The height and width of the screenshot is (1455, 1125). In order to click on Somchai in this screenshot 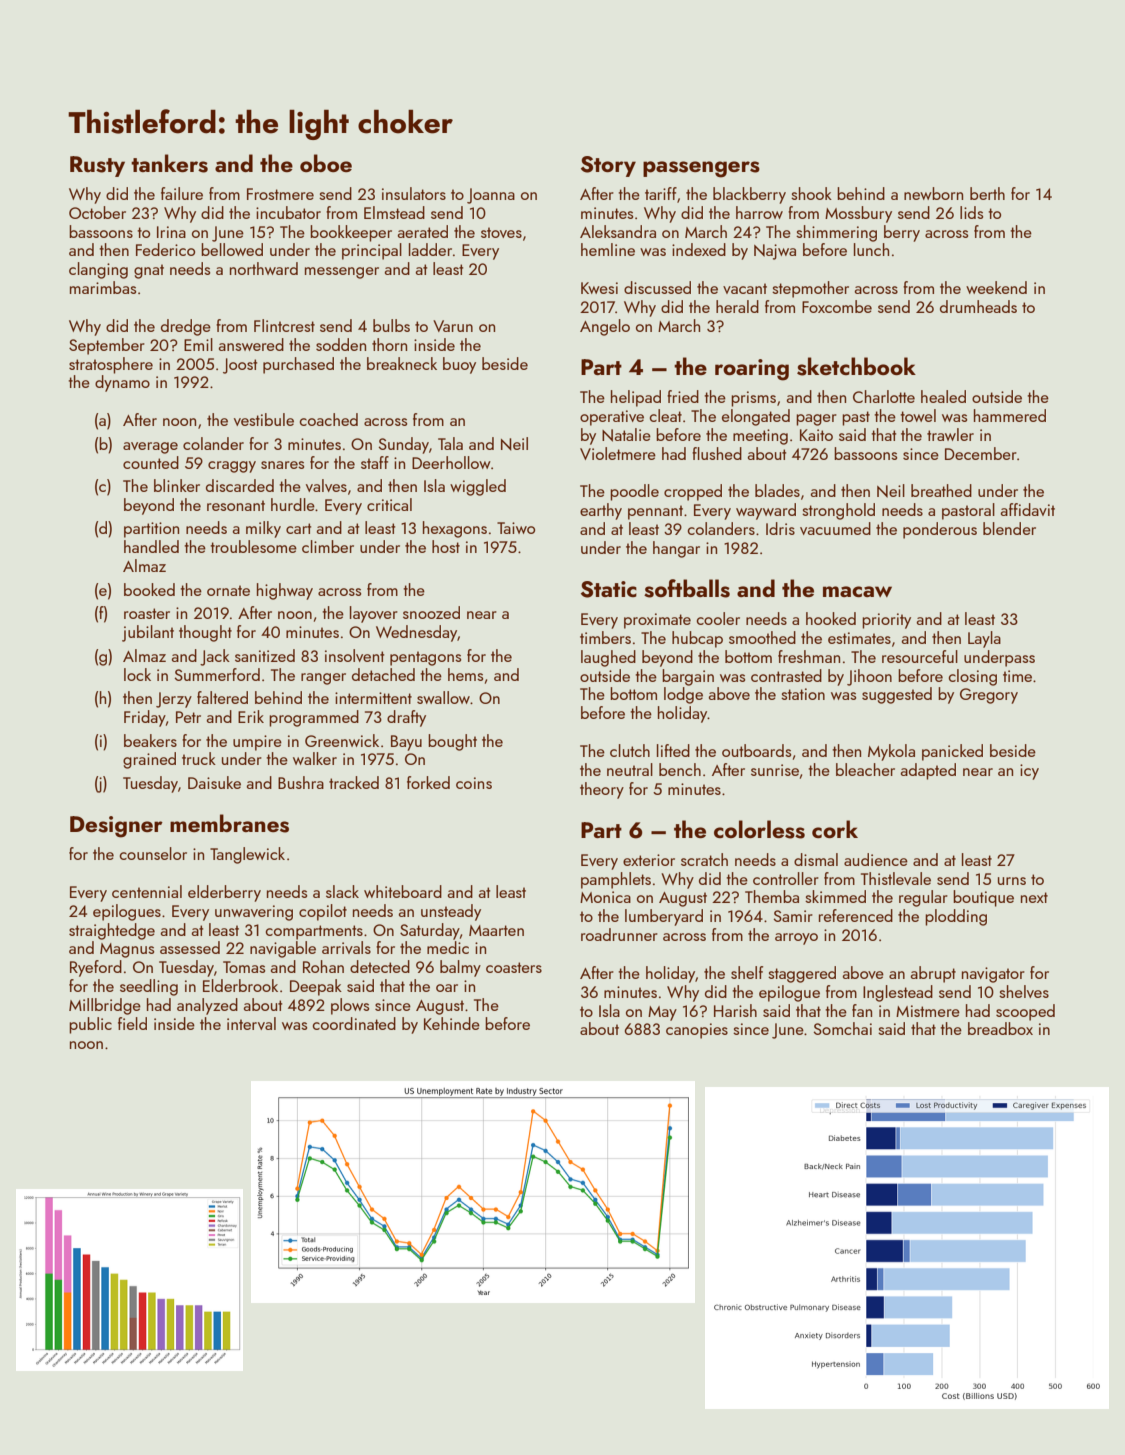, I will do `click(843, 1028)`.
